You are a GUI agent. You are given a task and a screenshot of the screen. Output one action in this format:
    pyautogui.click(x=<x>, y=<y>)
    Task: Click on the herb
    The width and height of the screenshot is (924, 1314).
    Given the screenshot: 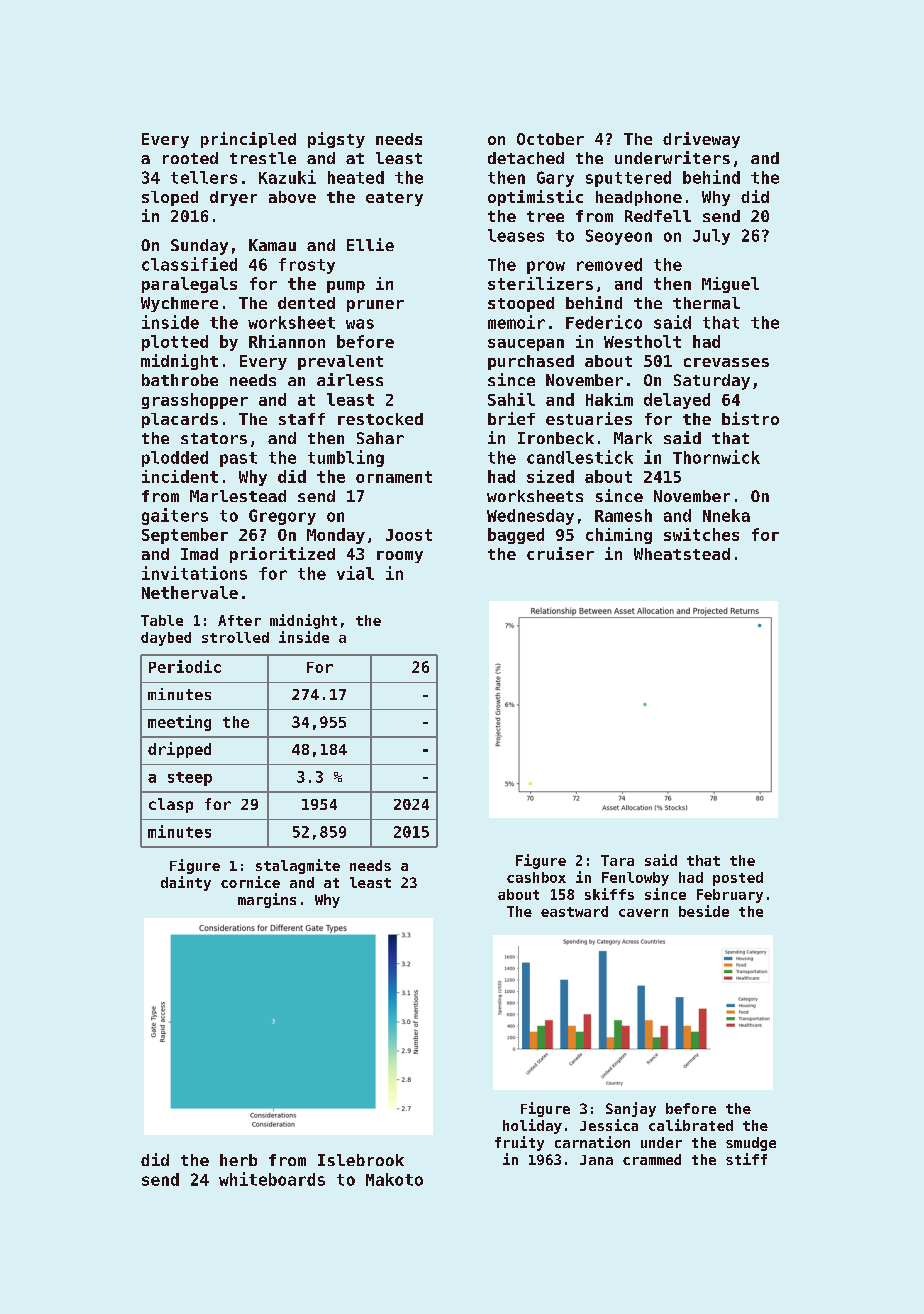 What is the action you would take?
    pyautogui.click(x=238, y=1160)
